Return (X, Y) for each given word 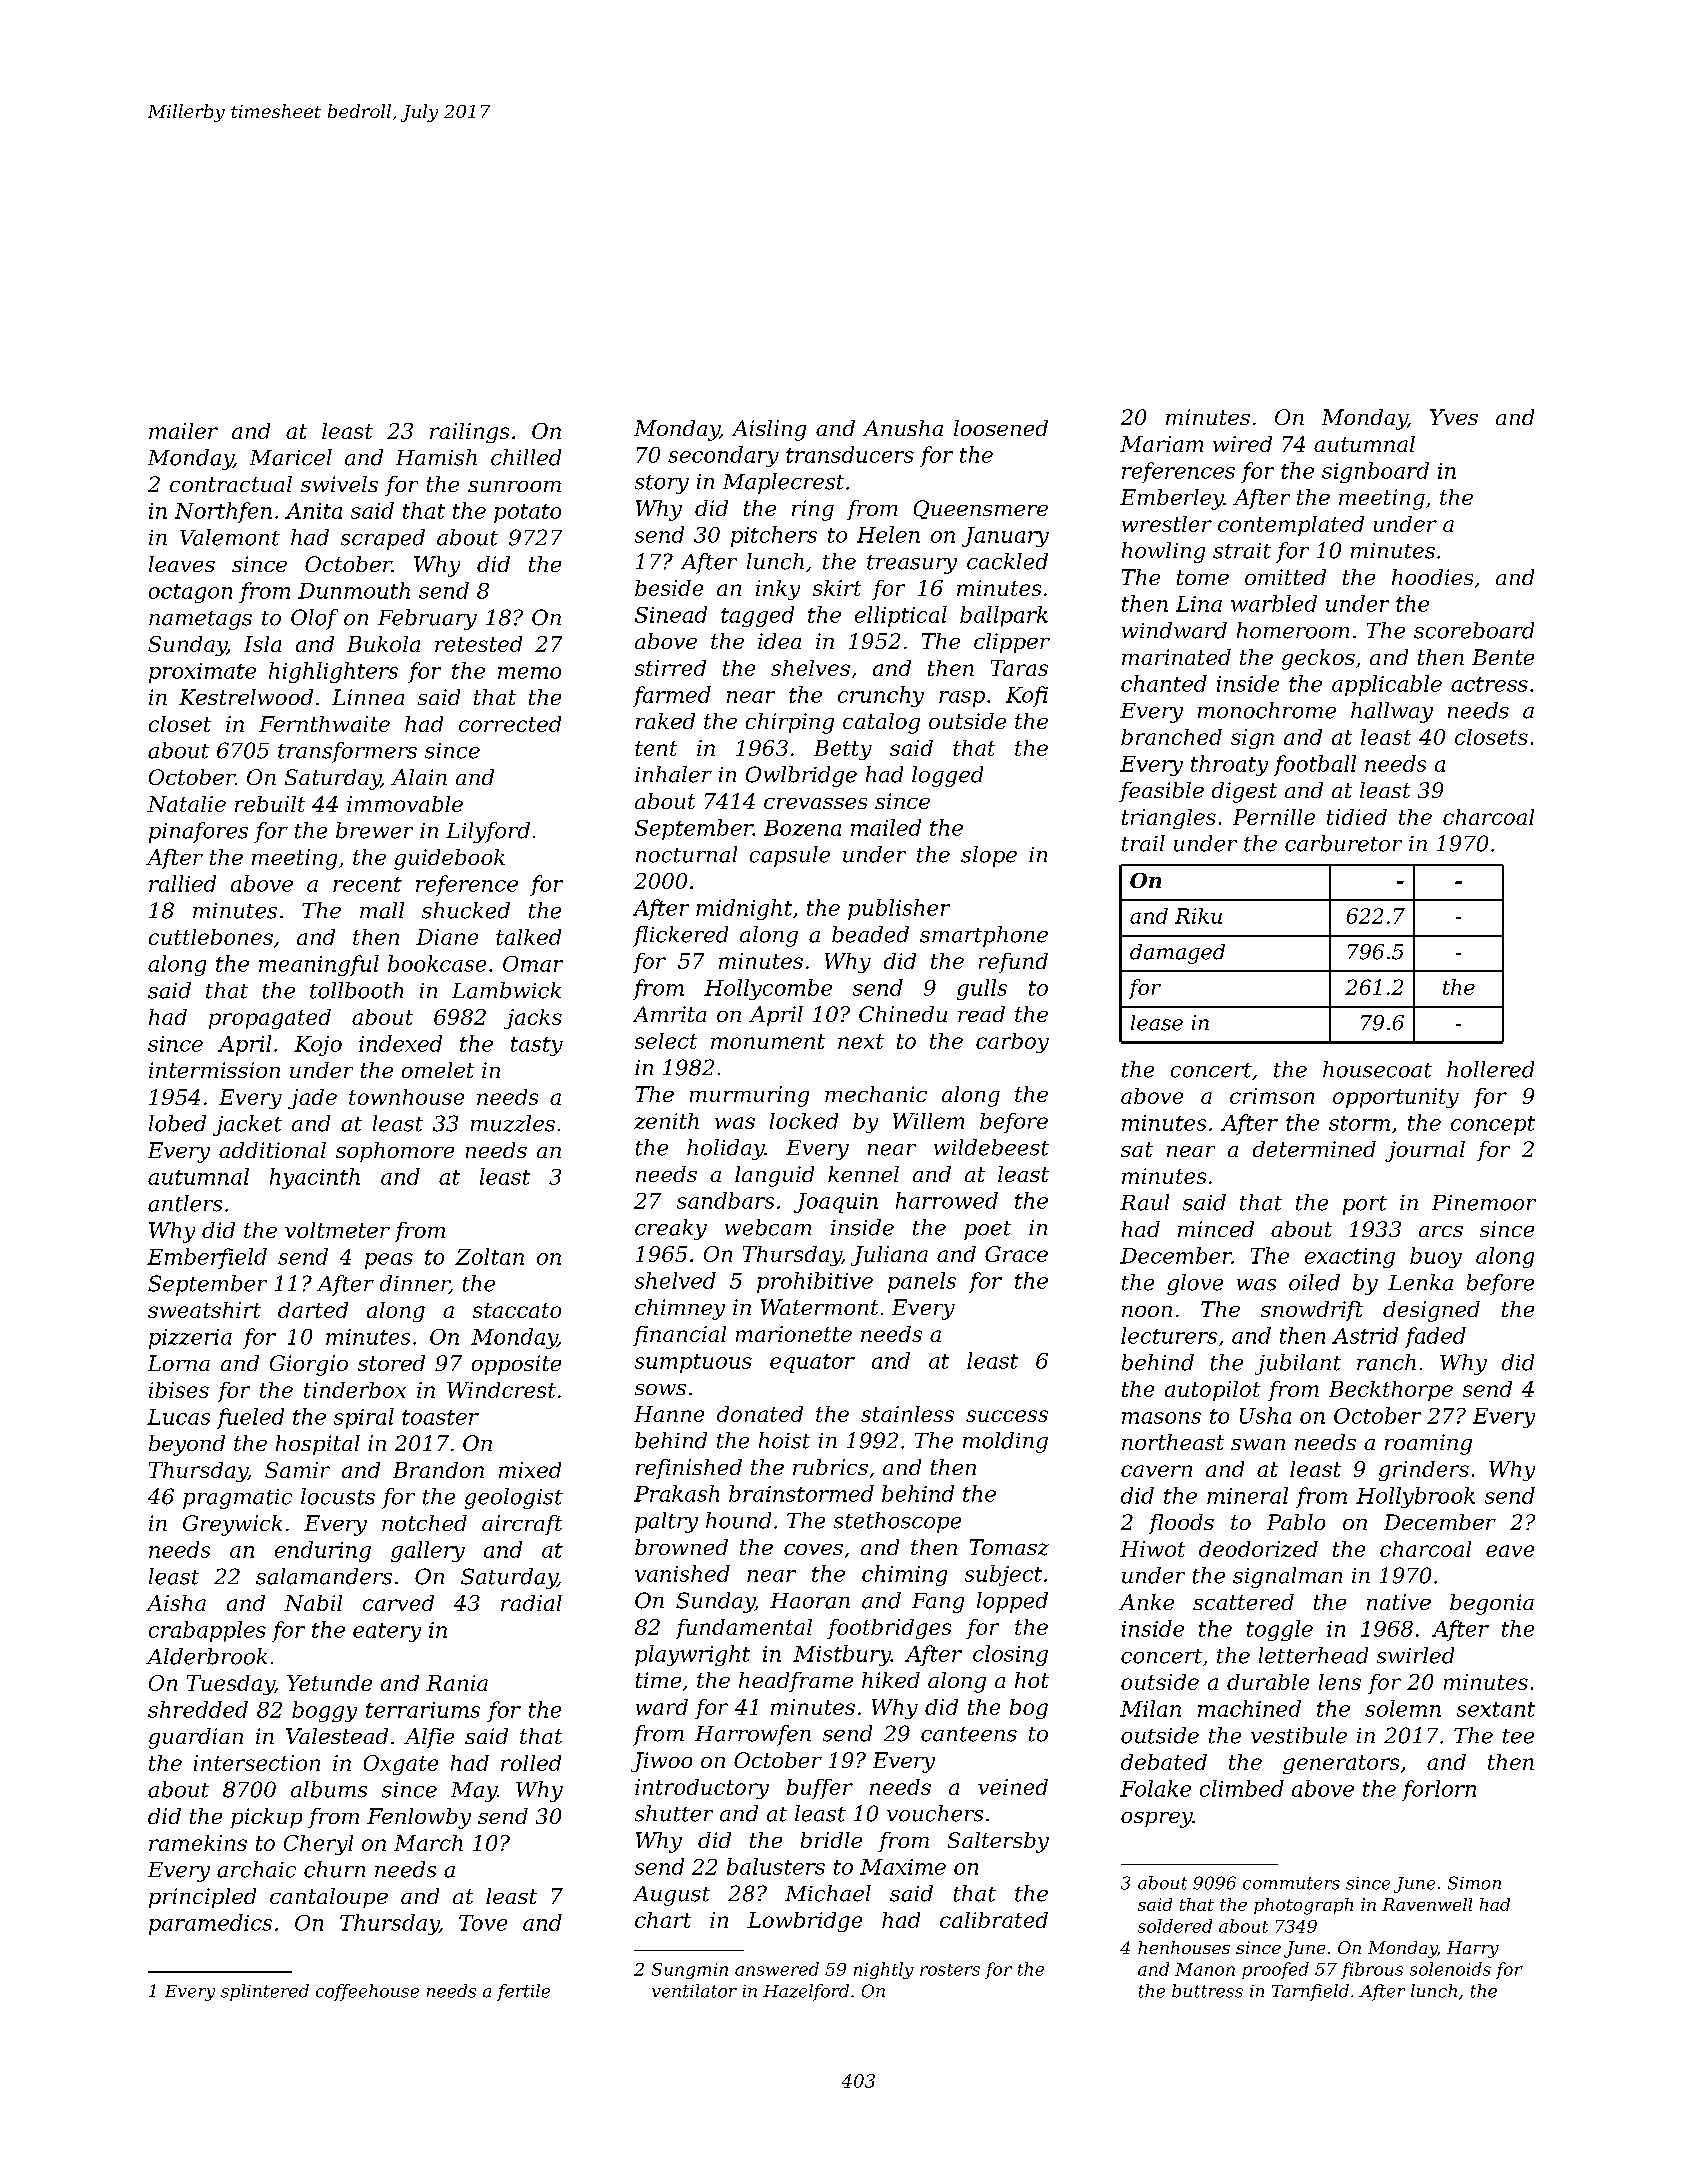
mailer (183, 431)
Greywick (232, 1525)
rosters (950, 1970)
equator (812, 1363)
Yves (1454, 417)
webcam (768, 1227)
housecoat (1377, 1069)
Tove (483, 1923)
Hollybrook (1415, 1497)
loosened (1001, 428)
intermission (214, 1070)
